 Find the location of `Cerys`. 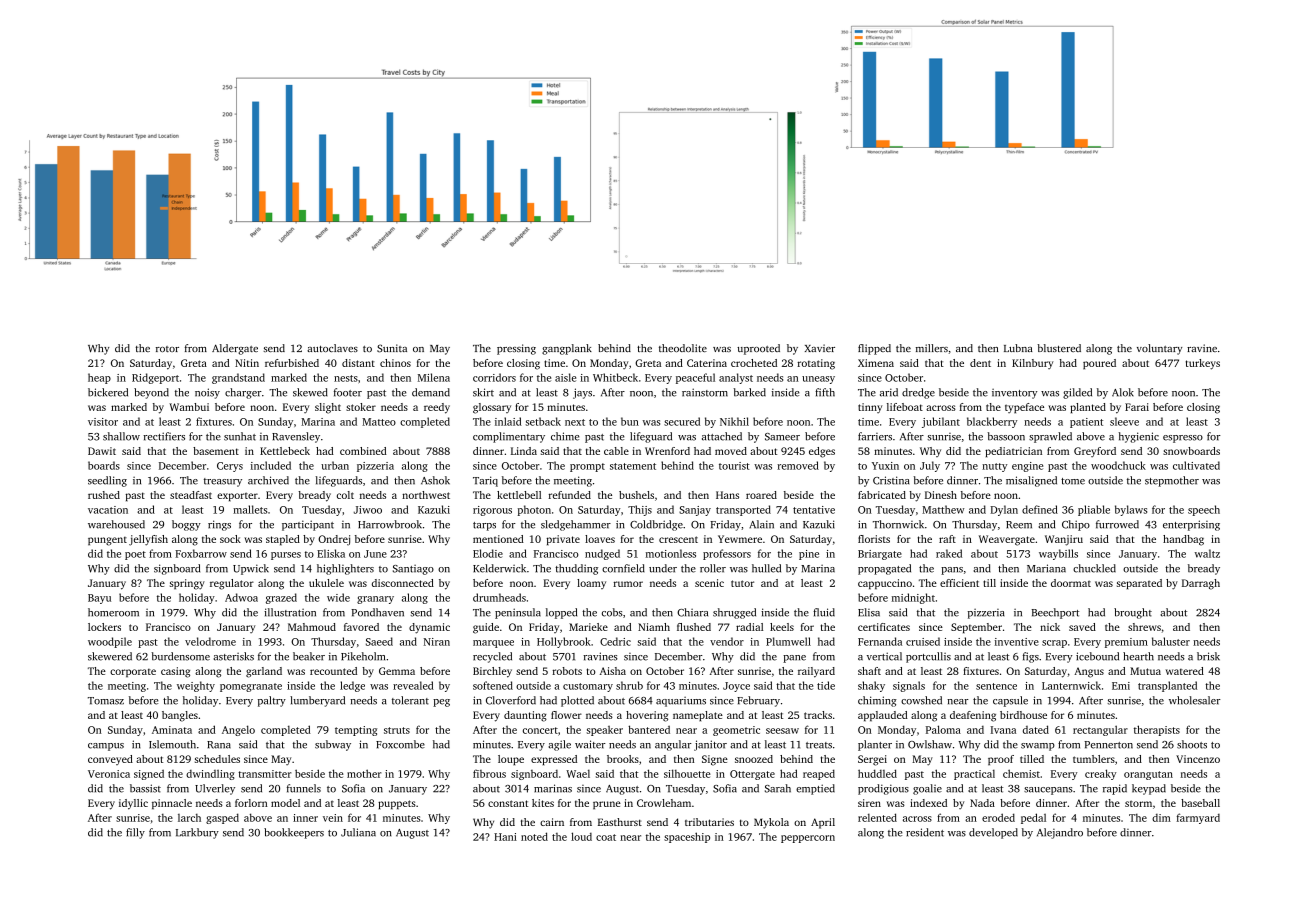

Cerys is located at coordinates (230, 467).
